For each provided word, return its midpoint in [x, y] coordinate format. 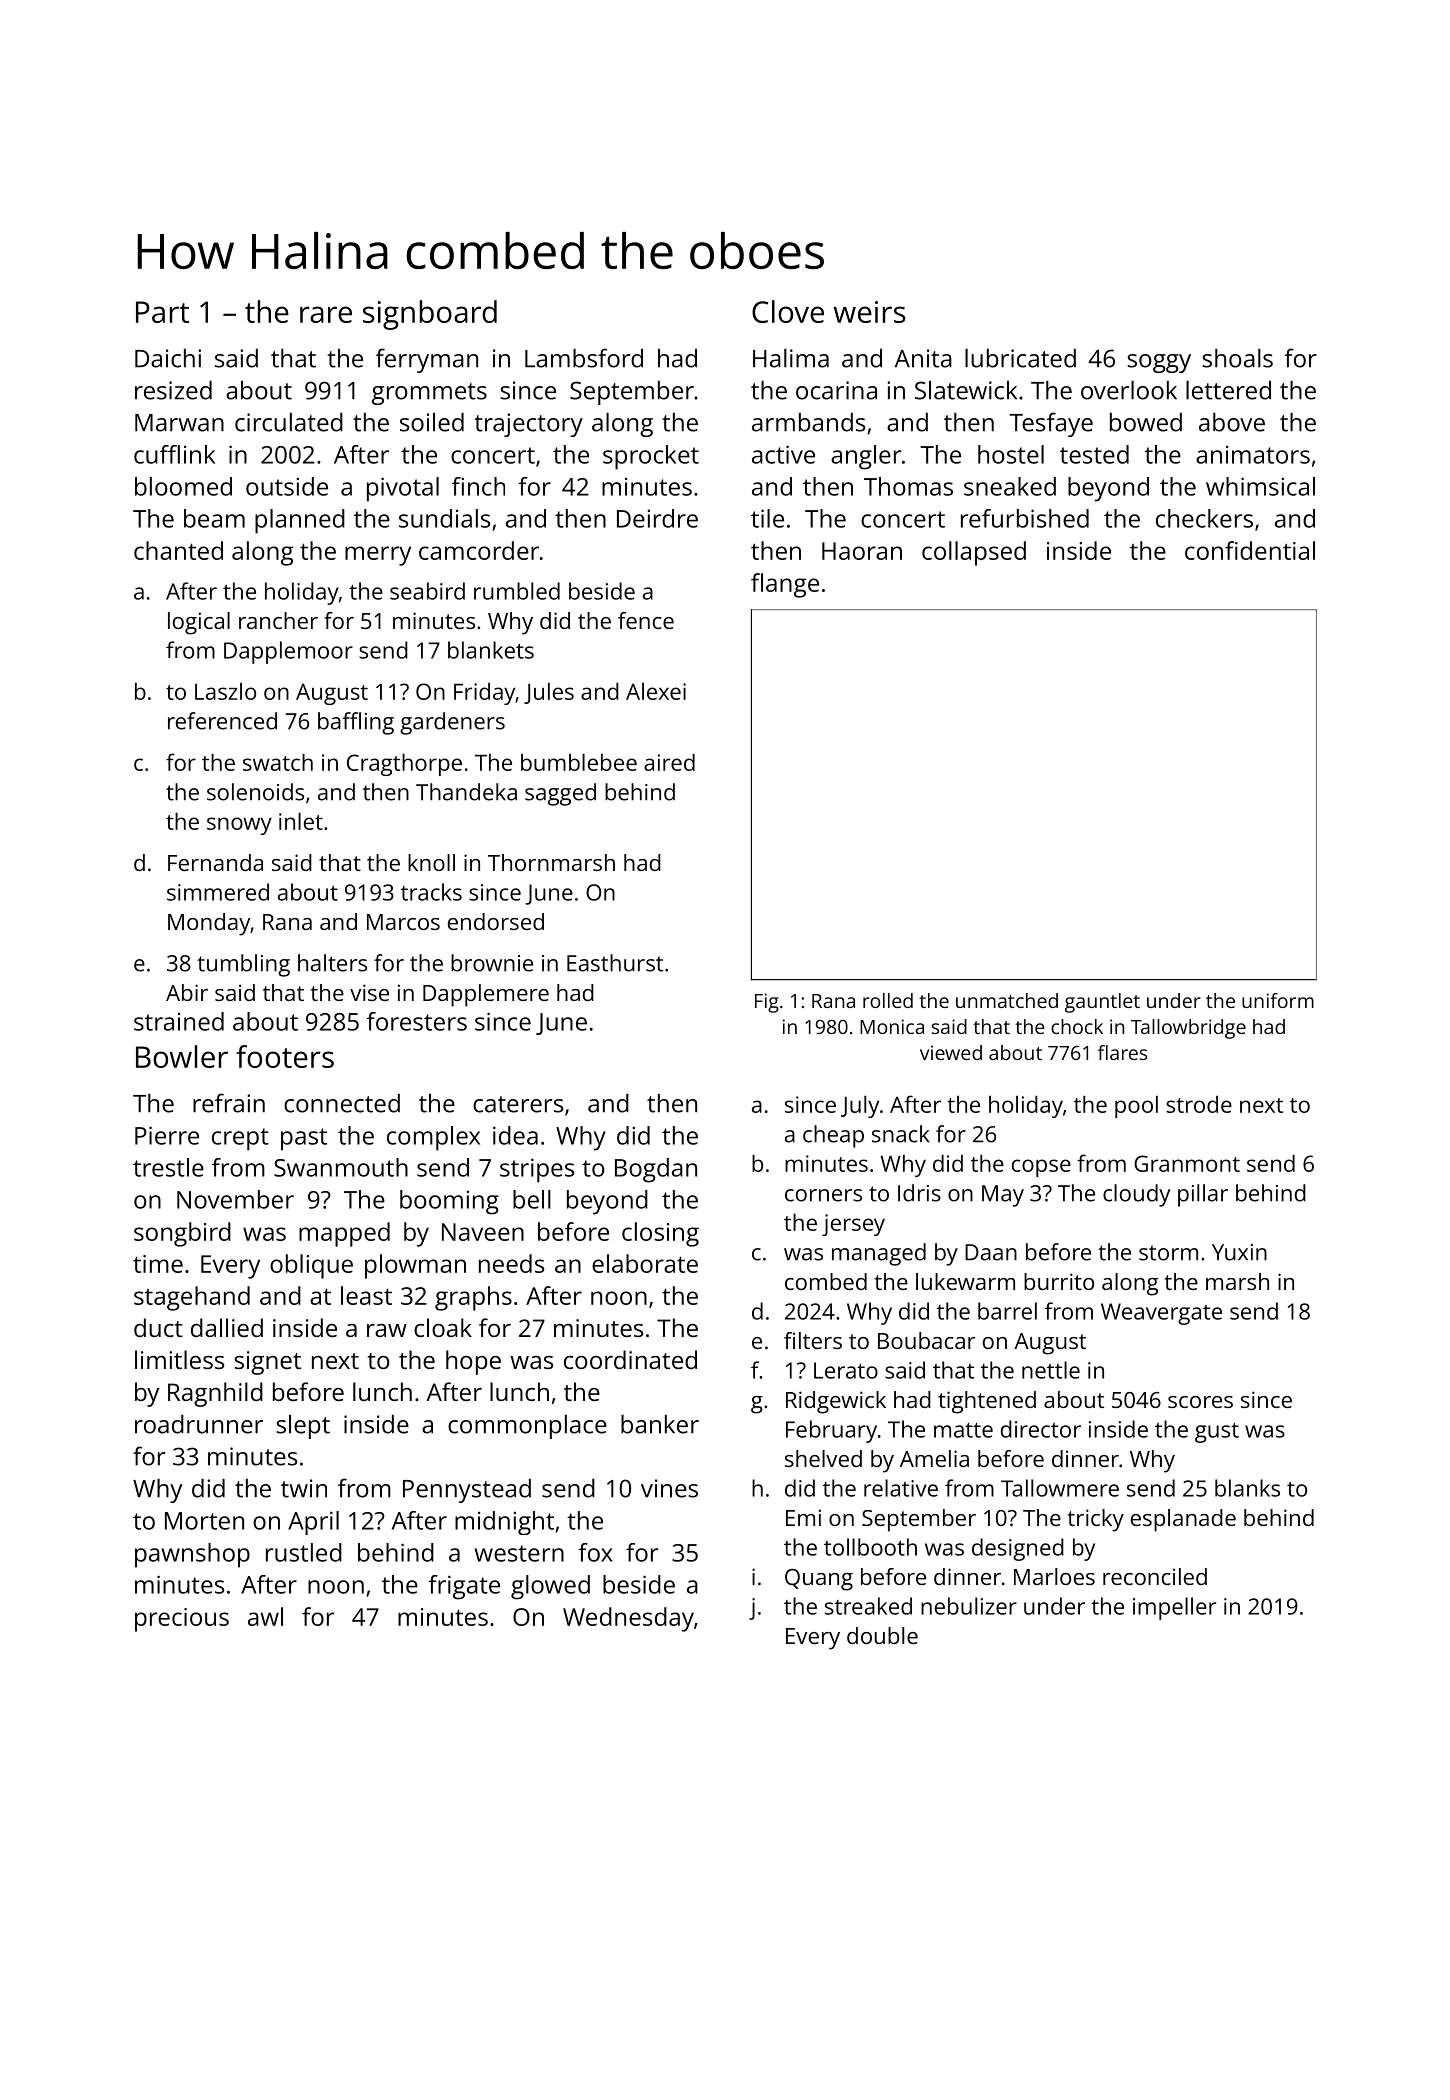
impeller [1174, 1608]
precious [182, 1620]
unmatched [1007, 1000]
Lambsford [584, 358]
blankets [491, 650]
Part [162, 312]
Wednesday [628, 1619]
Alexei [656, 691]
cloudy [1136, 1195]
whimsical [1260, 486]
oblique [311, 1266]
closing [660, 1234]
